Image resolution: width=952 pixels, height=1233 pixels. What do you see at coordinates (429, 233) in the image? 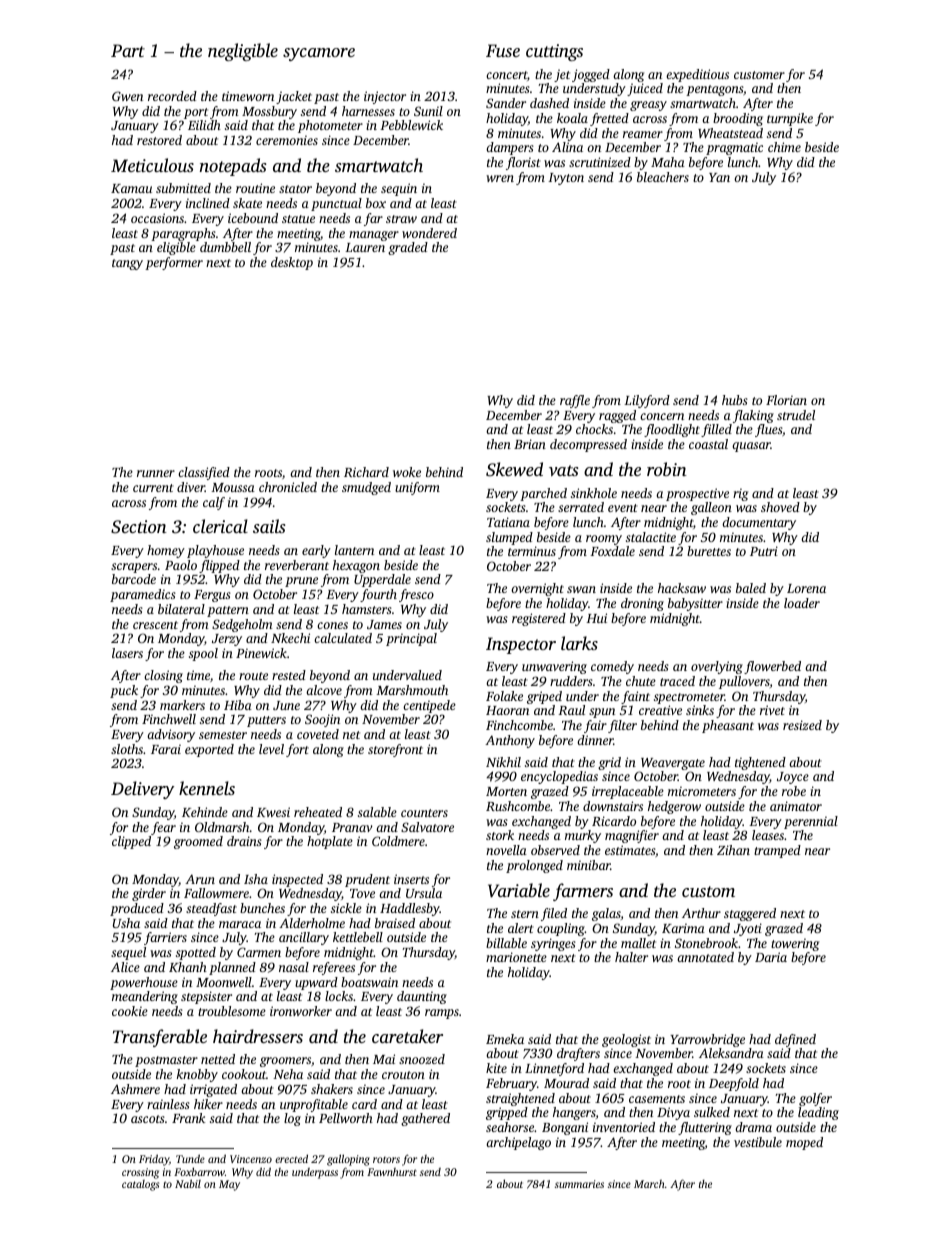
I see `wondered` at bounding box center [429, 233].
